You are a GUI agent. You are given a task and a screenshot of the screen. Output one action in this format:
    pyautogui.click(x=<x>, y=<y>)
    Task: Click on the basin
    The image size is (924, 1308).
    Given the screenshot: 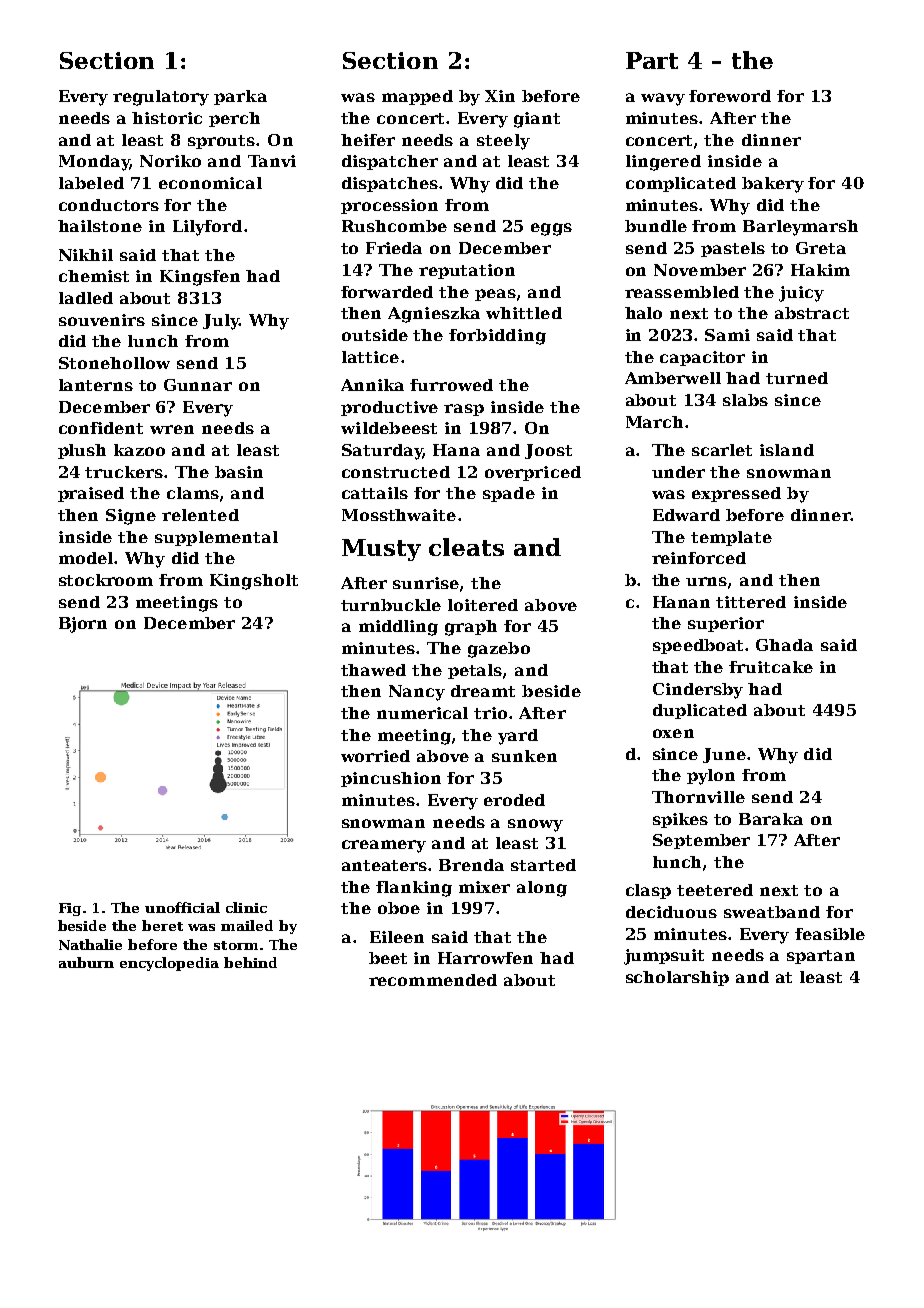 What is the action you would take?
    pyautogui.click(x=239, y=472)
